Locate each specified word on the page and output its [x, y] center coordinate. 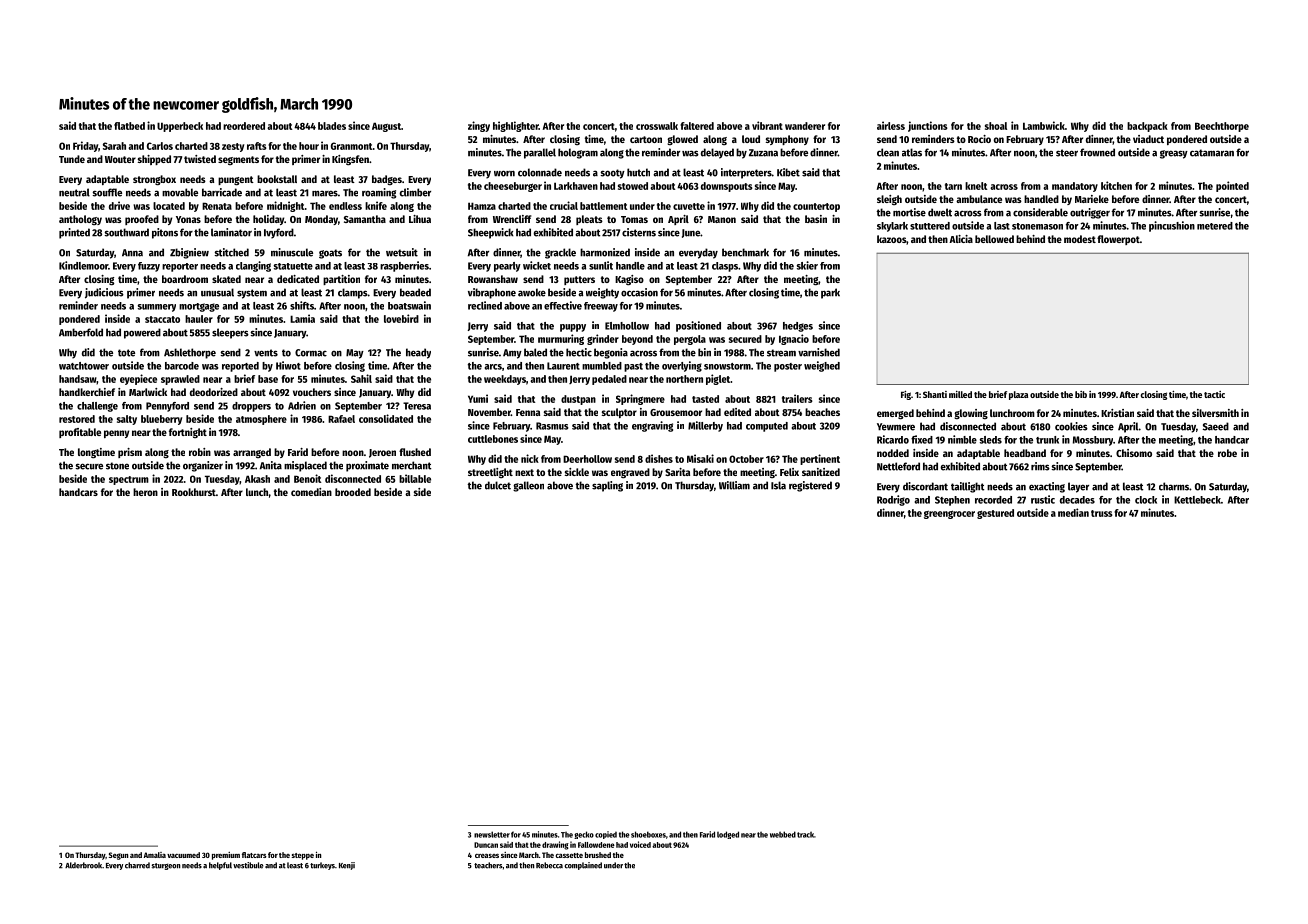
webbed [783, 834]
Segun [119, 856]
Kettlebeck [1197, 500]
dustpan [578, 400]
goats [330, 254]
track [805, 834]
